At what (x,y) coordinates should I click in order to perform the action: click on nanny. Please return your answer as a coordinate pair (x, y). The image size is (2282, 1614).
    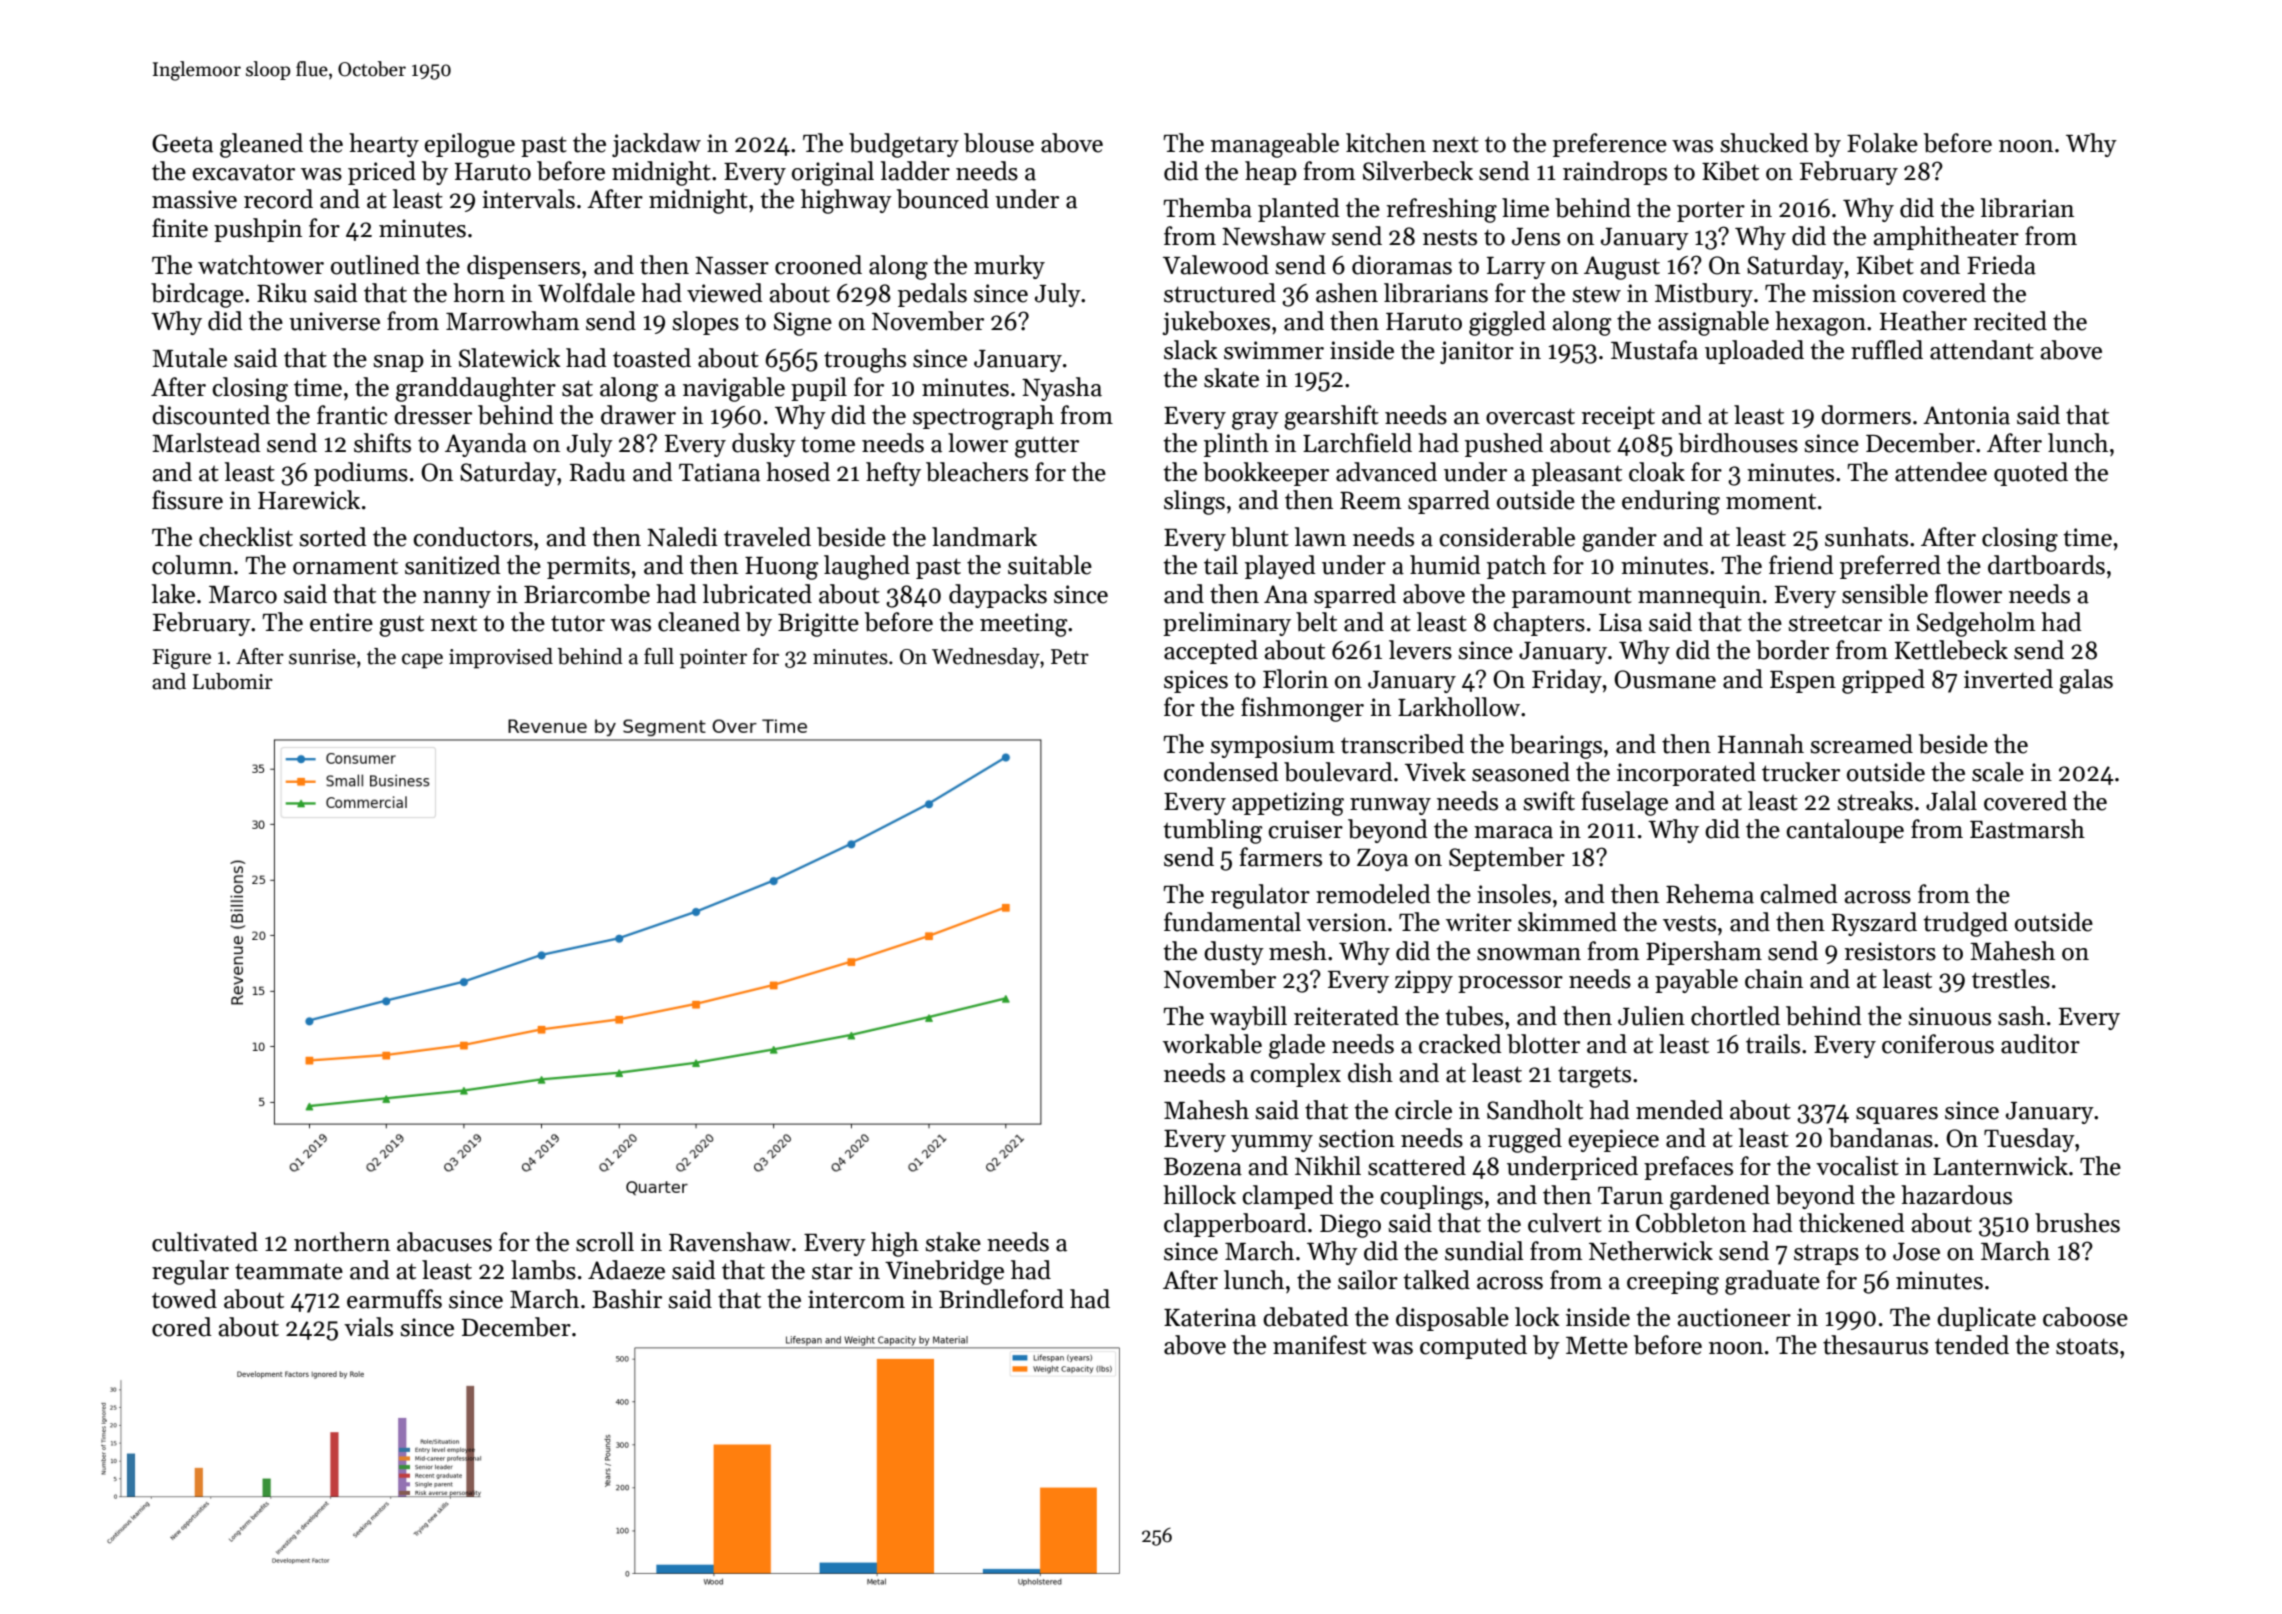
    Looking at the image, I should click on (457, 599).
